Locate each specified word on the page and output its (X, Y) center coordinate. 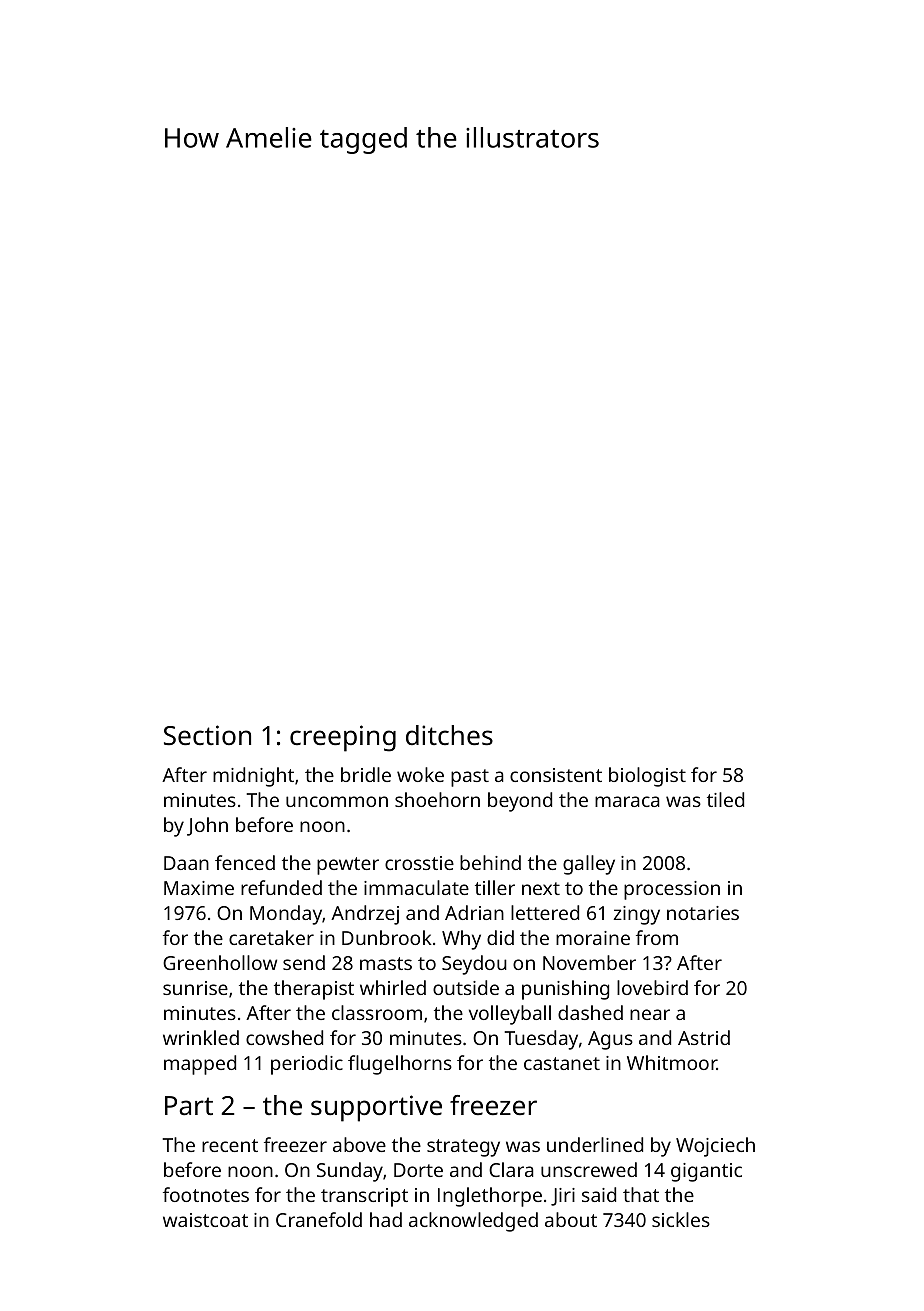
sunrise (195, 988)
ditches (449, 735)
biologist (647, 777)
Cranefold (319, 1219)
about (571, 1219)
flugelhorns (400, 1065)
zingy (636, 915)
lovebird (652, 987)
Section (207, 735)
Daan (186, 863)
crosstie (419, 863)
